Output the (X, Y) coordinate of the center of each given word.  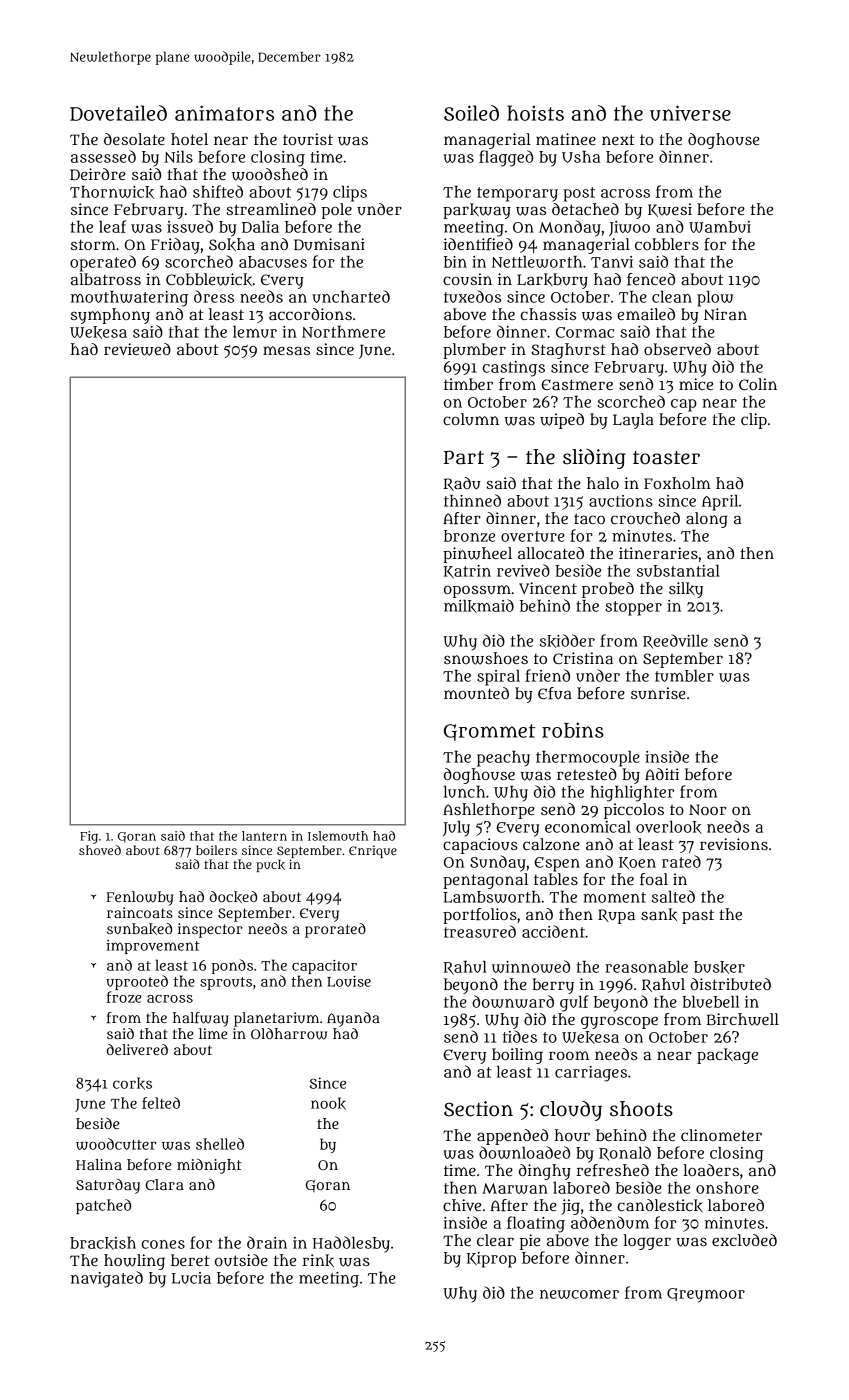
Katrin (467, 572)
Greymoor (706, 1295)
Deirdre (98, 174)
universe (690, 113)
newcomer (579, 1294)
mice (696, 384)
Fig (89, 837)
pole (337, 211)
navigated (107, 1279)
